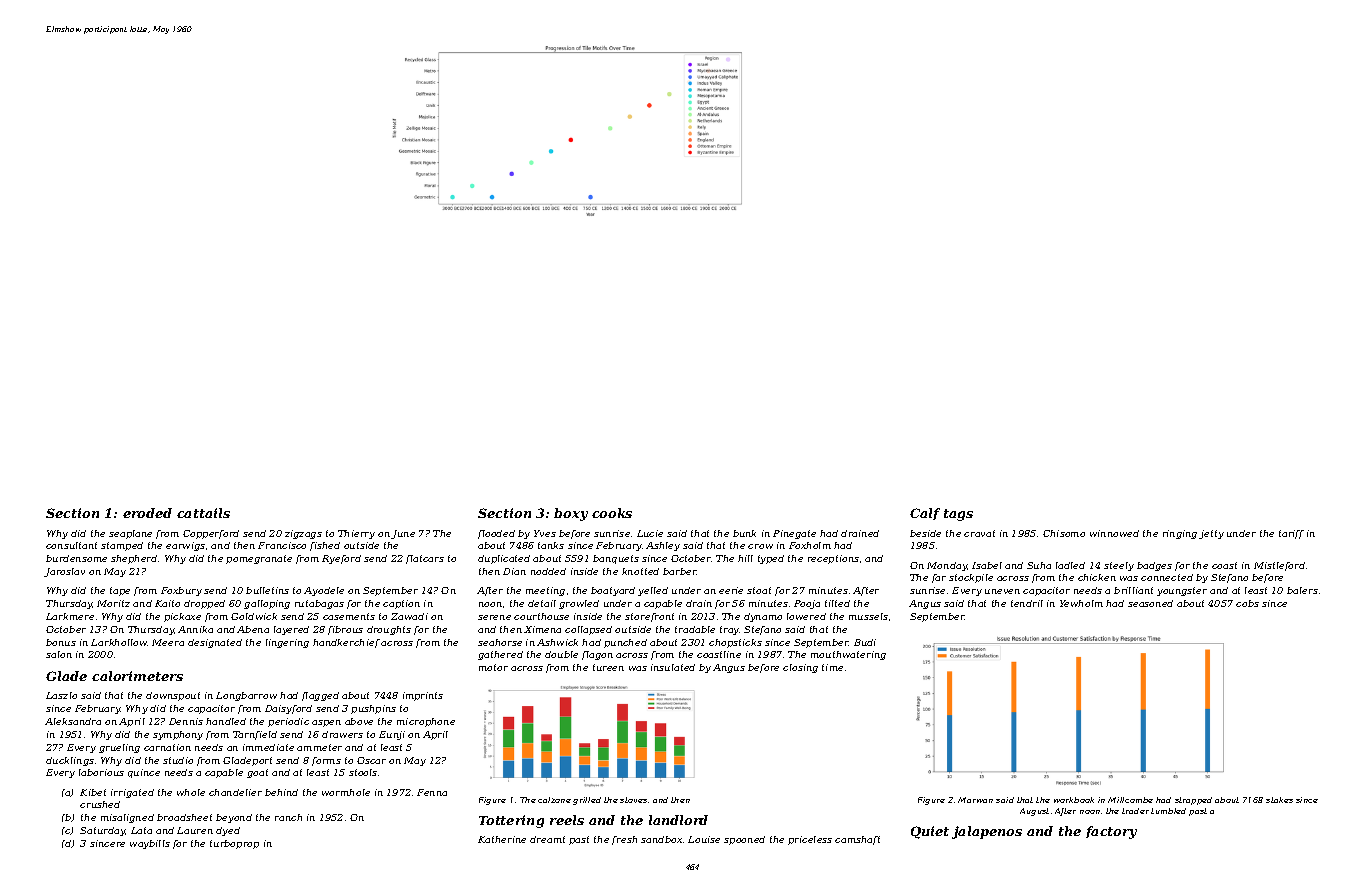  I want to click on wormhole, so click(346, 792).
